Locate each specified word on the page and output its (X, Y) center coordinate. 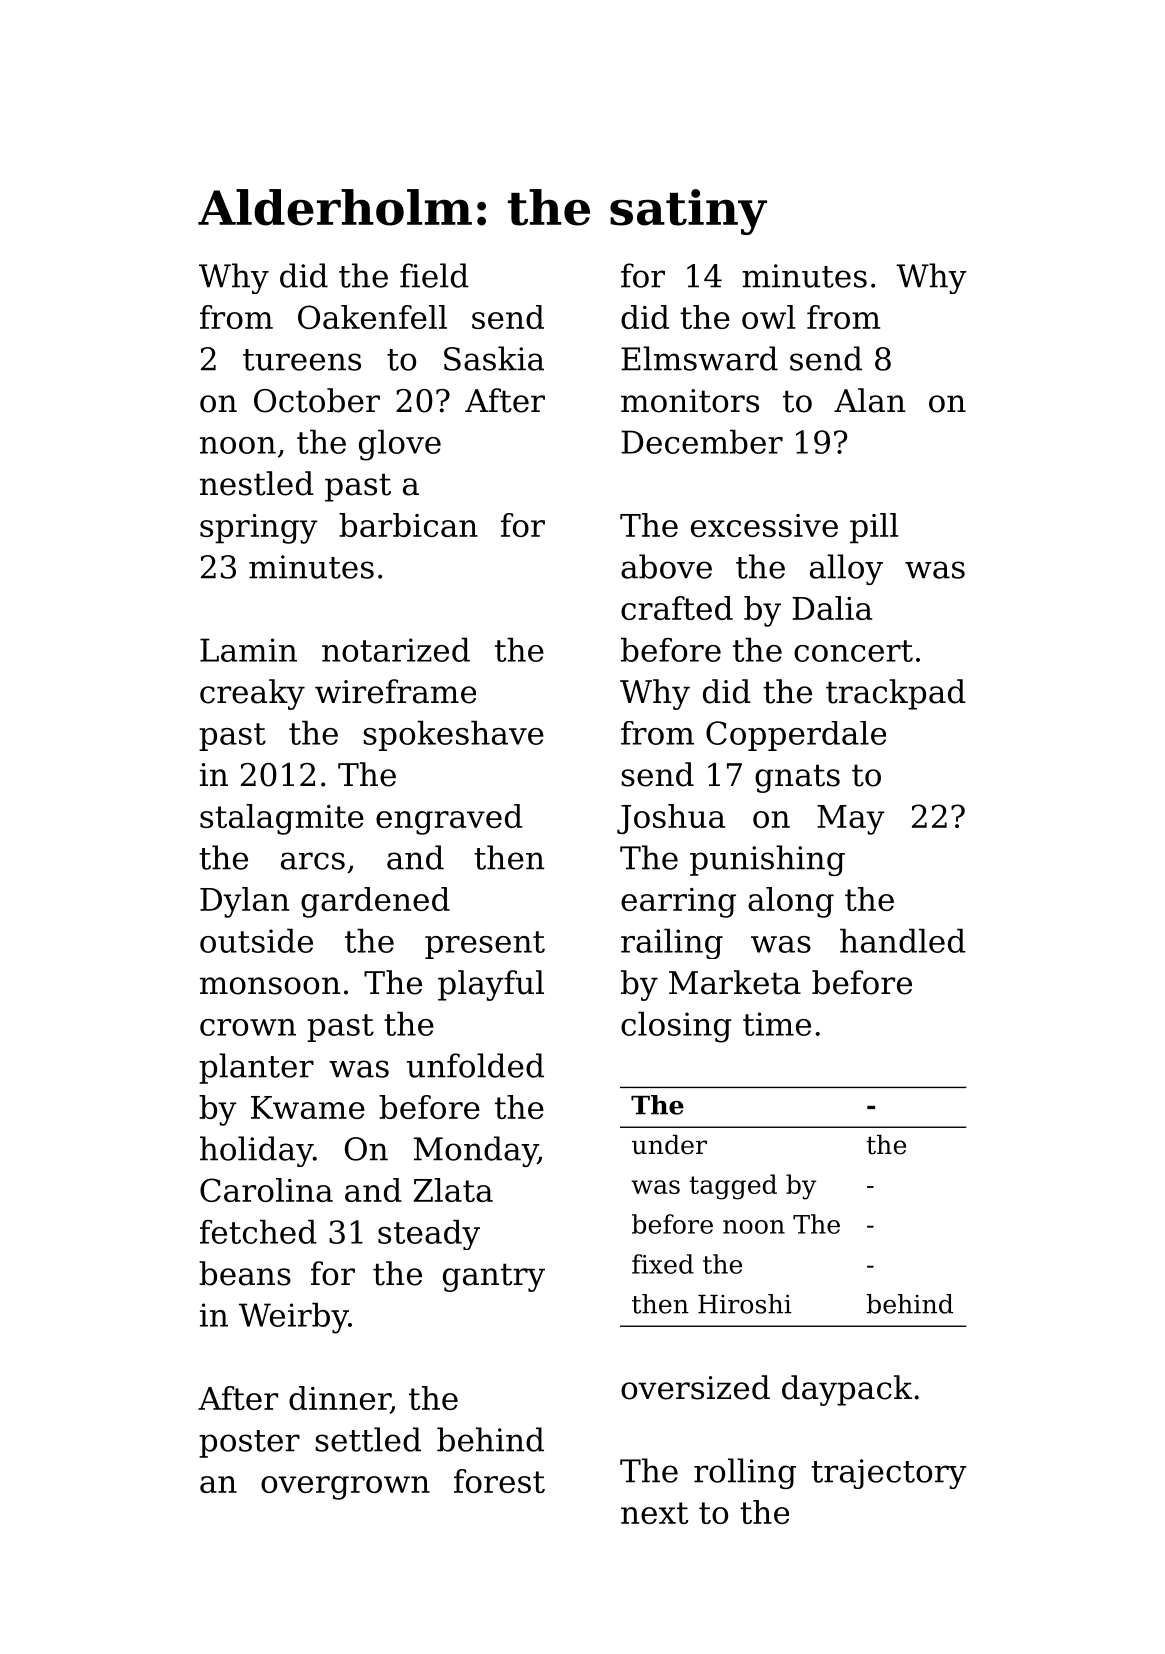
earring (678, 903)
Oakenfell (372, 317)
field (434, 275)
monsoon (270, 986)
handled (903, 940)
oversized (695, 1387)
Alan (870, 400)
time (777, 1024)
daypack (847, 1390)
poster (249, 1444)
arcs (313, 861)
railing (672, 943)
